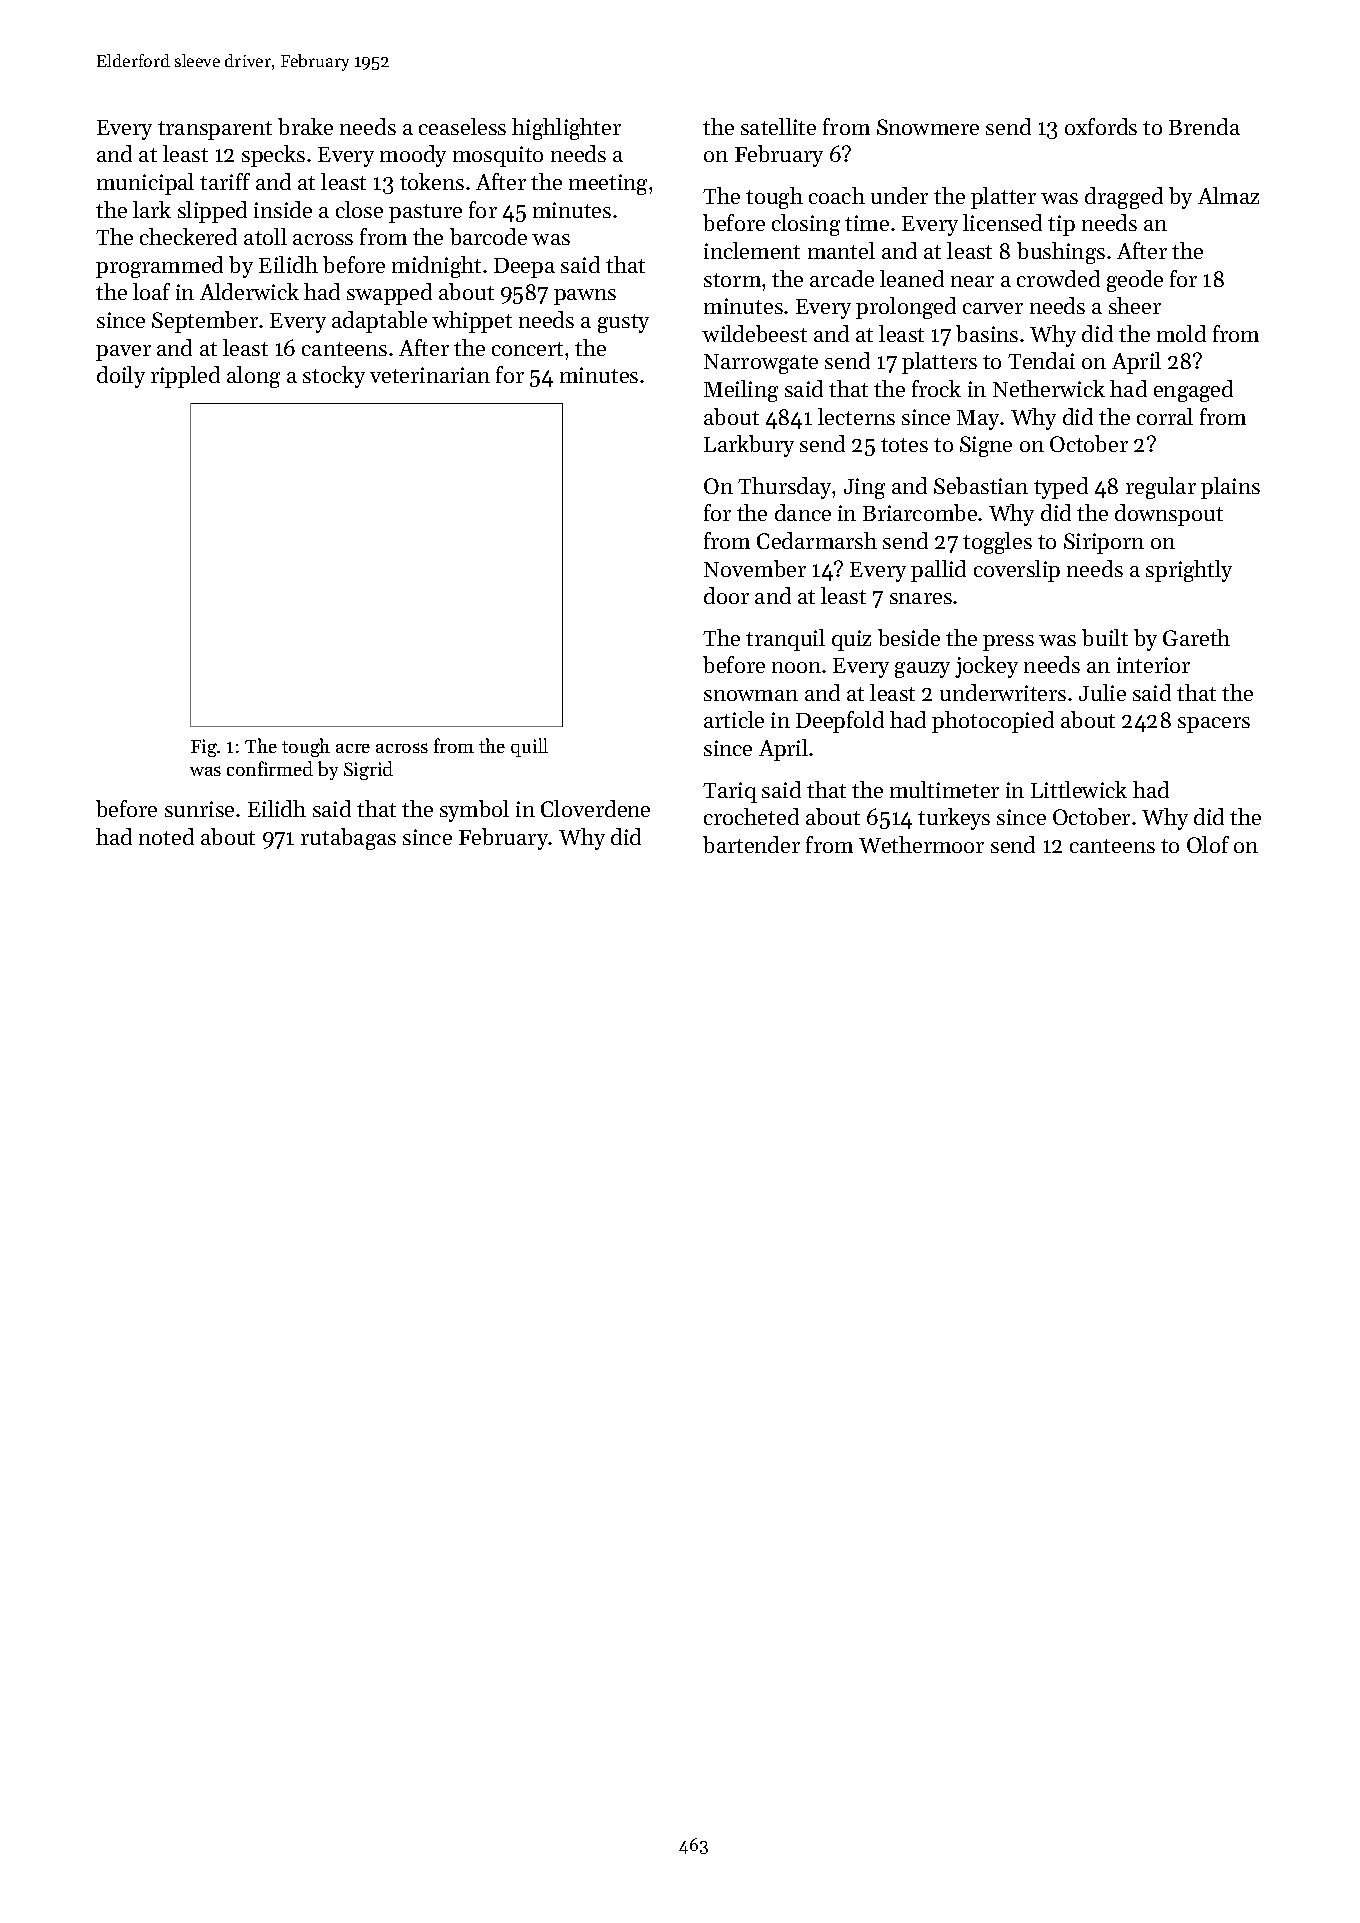 This screenshot has height=1923, width=1360. I want to click on Fig, so click(204, 748).
